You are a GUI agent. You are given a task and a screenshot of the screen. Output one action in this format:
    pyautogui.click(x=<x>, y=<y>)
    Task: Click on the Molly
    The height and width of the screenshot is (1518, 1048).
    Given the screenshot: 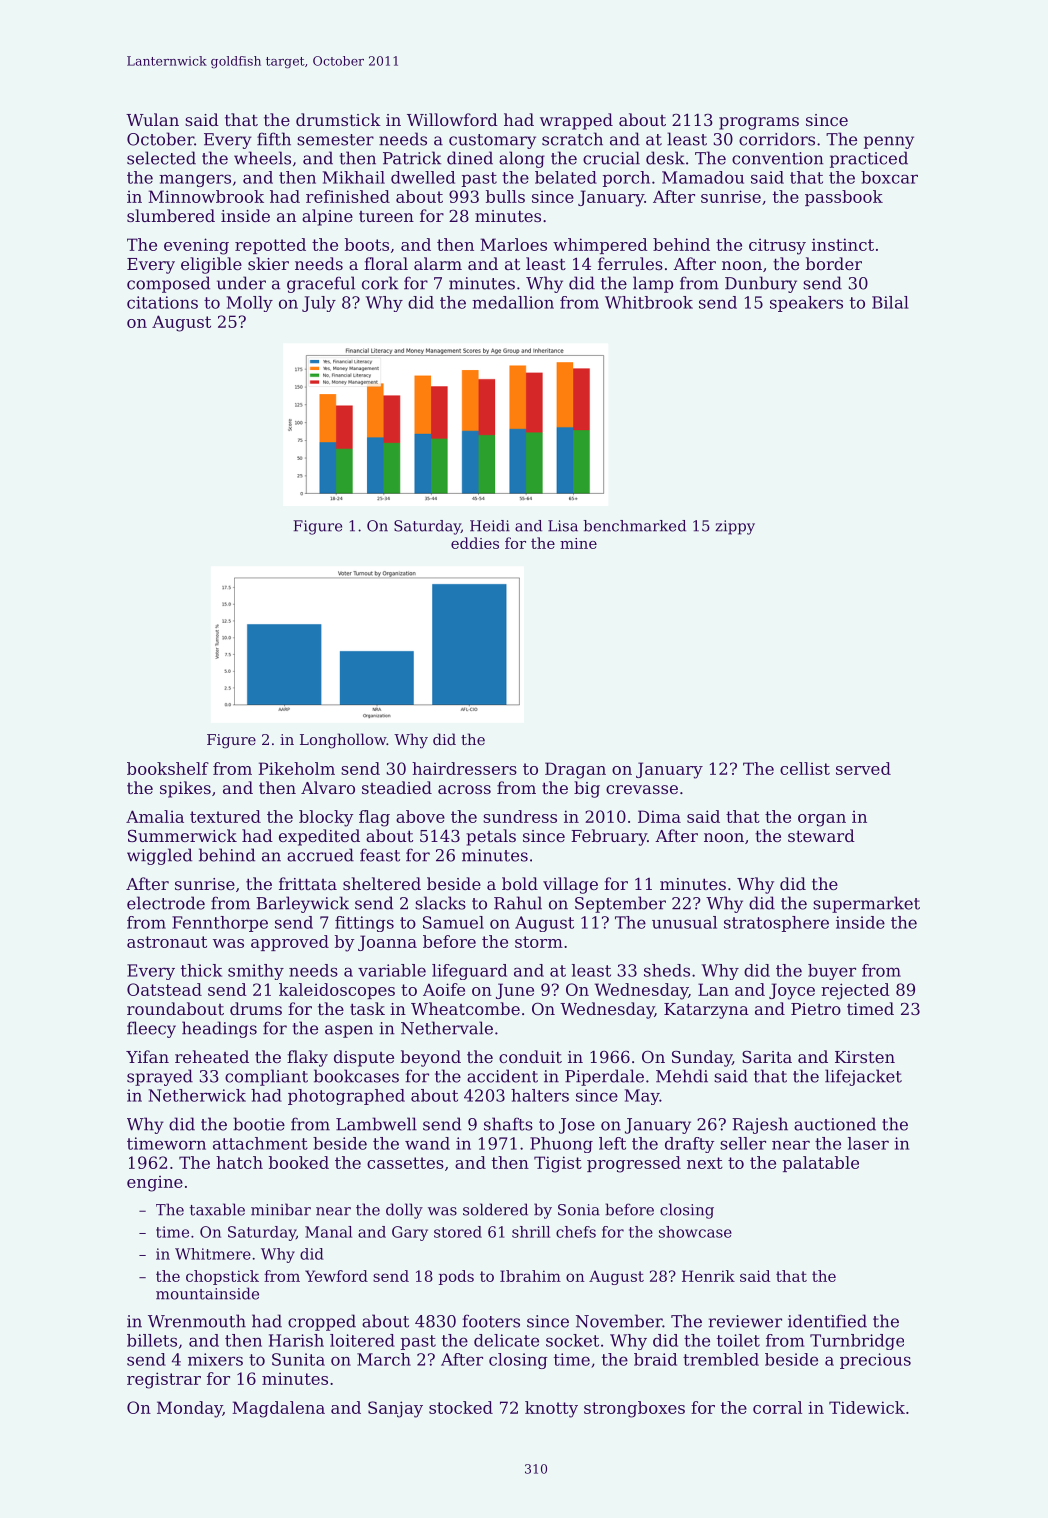 What is the action you would take?
    pyautogui.click(x=250, y=304)
